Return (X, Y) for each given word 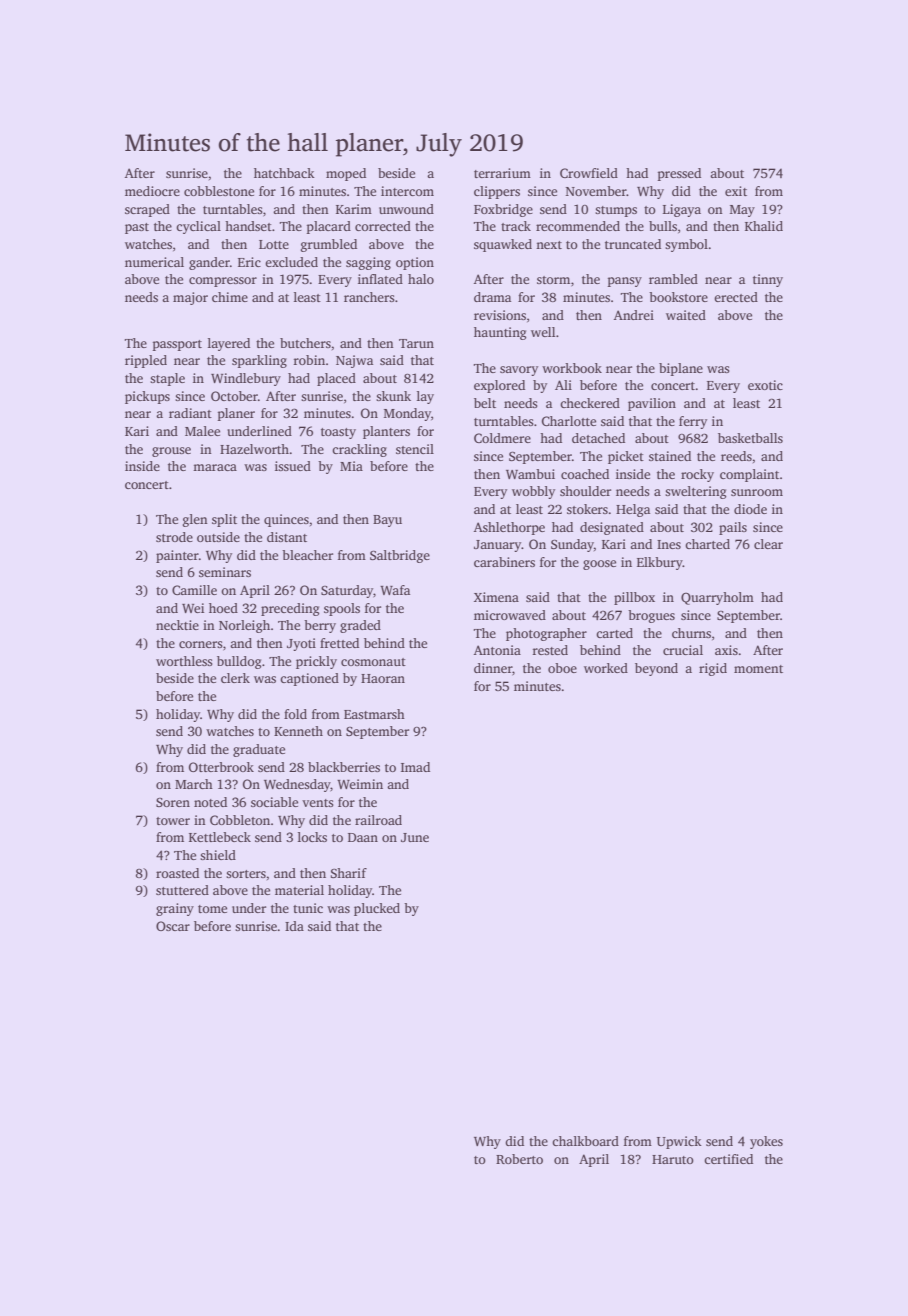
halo (421, 279)
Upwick (679, 1142)
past (137, 228)
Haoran (383, 678)
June (415, 837)
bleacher (307, 555)
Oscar (173, 926)
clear (768, 544)
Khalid (764, 226)
